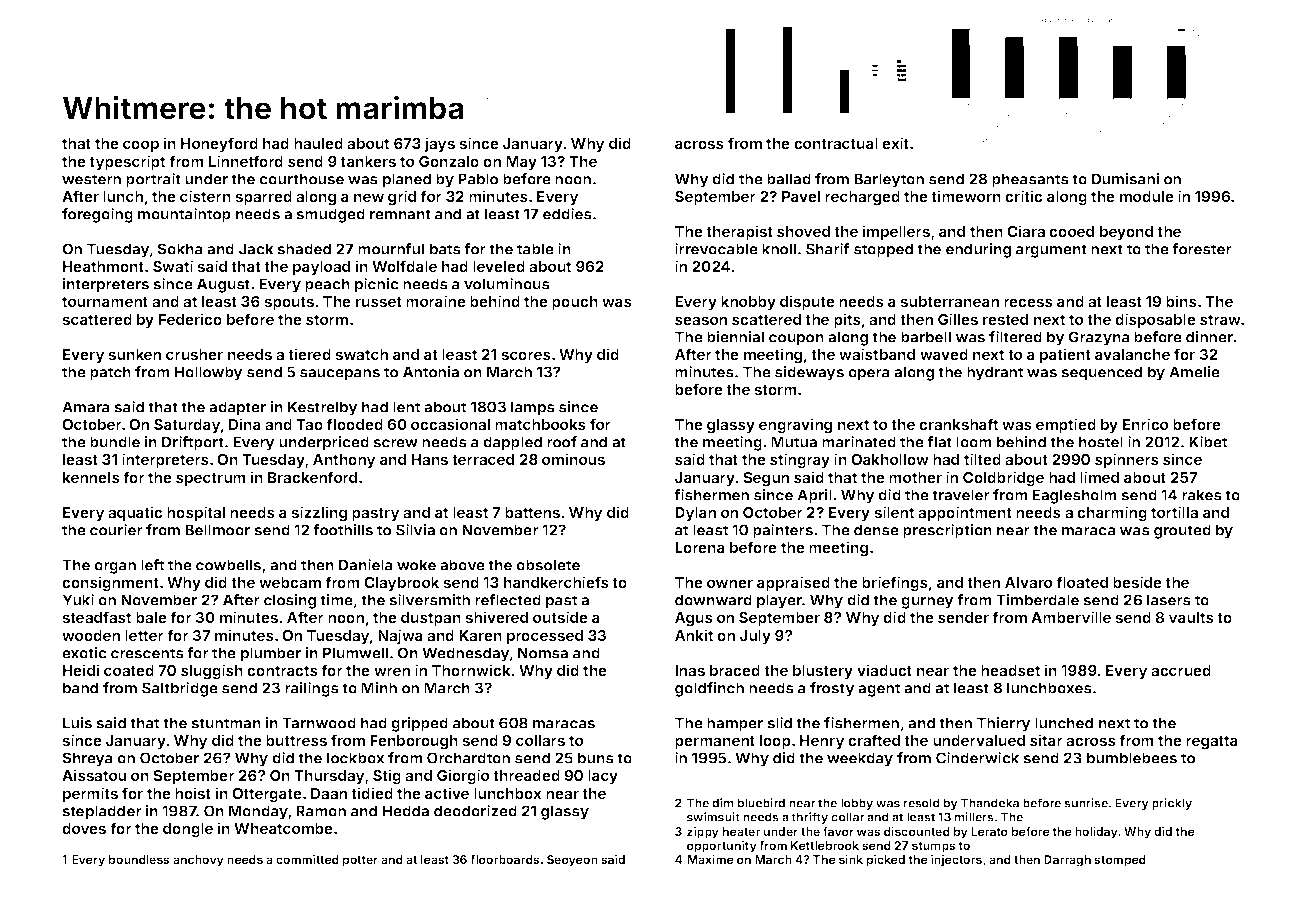 The image size is (1308, 924). What do you see at coordinates (783, 531) in the screenshot?
I see `painters` at bounding box center [783, 531].
